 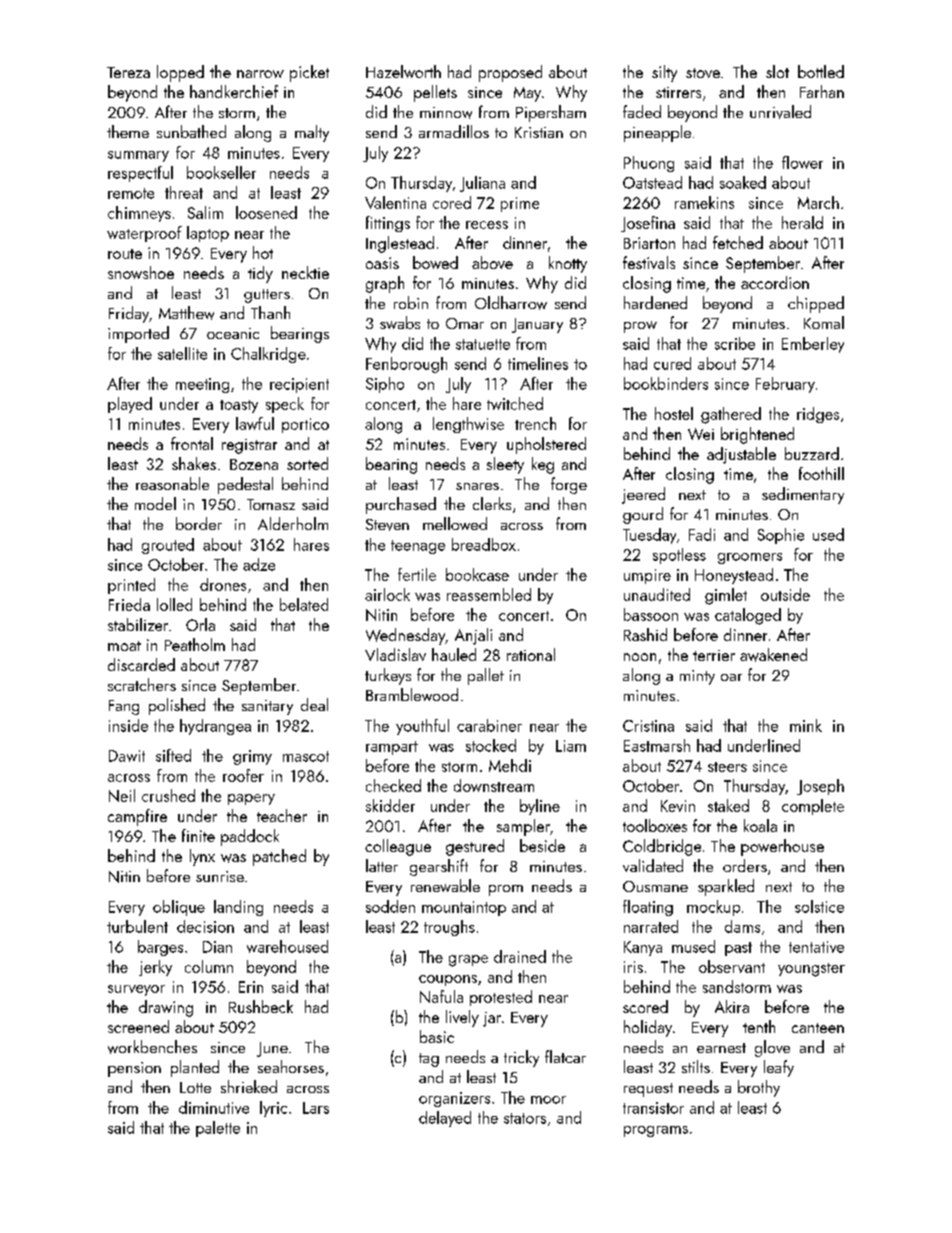 I want to click on Tereza, so click(x=128, y=72).
